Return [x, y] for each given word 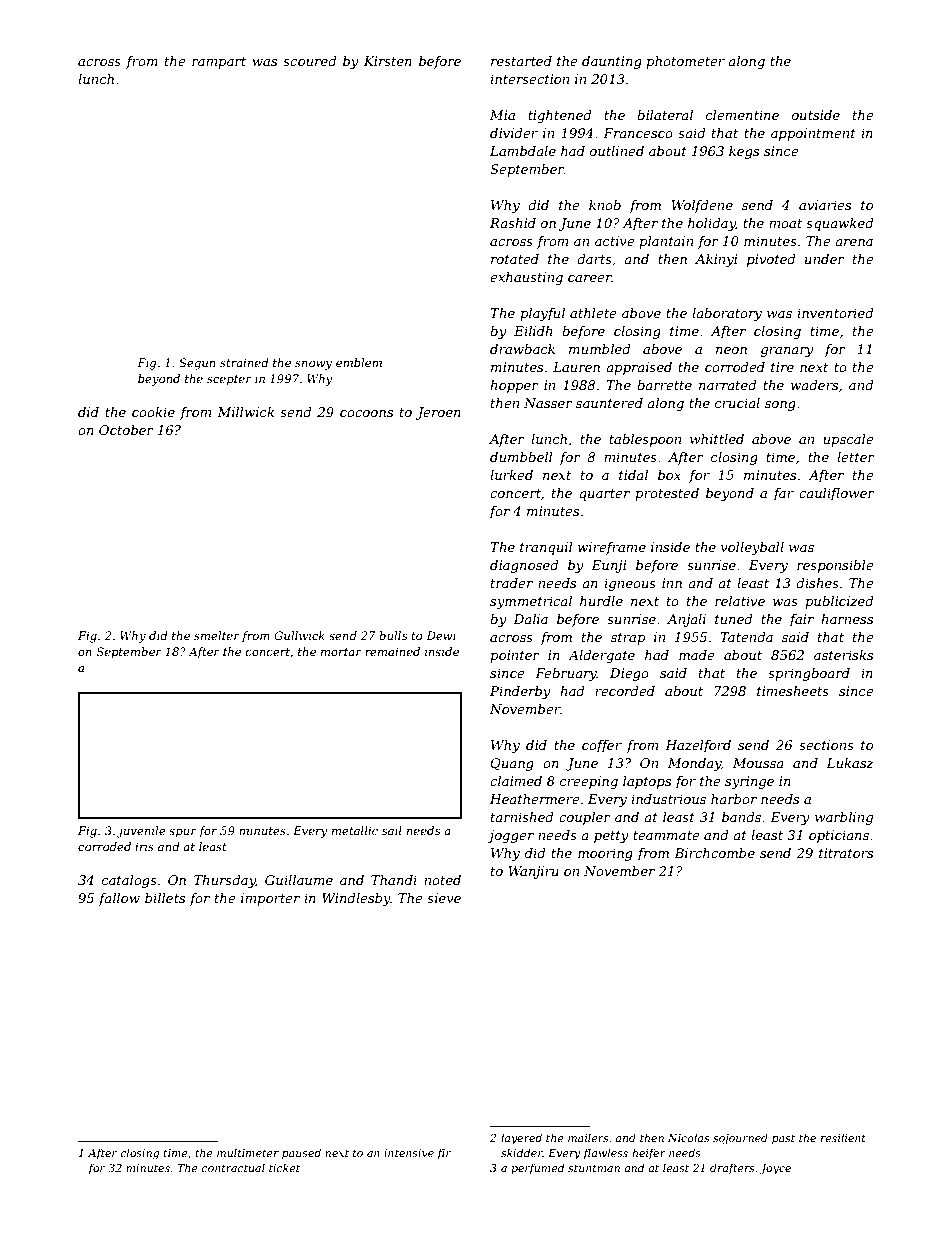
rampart [219, 63]
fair [801, 620]
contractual [233, 1167]
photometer [685, 62]
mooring [605, 854]
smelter [217, 635]
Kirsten [388, 61]
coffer [602, 746]
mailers [588, 1137]
